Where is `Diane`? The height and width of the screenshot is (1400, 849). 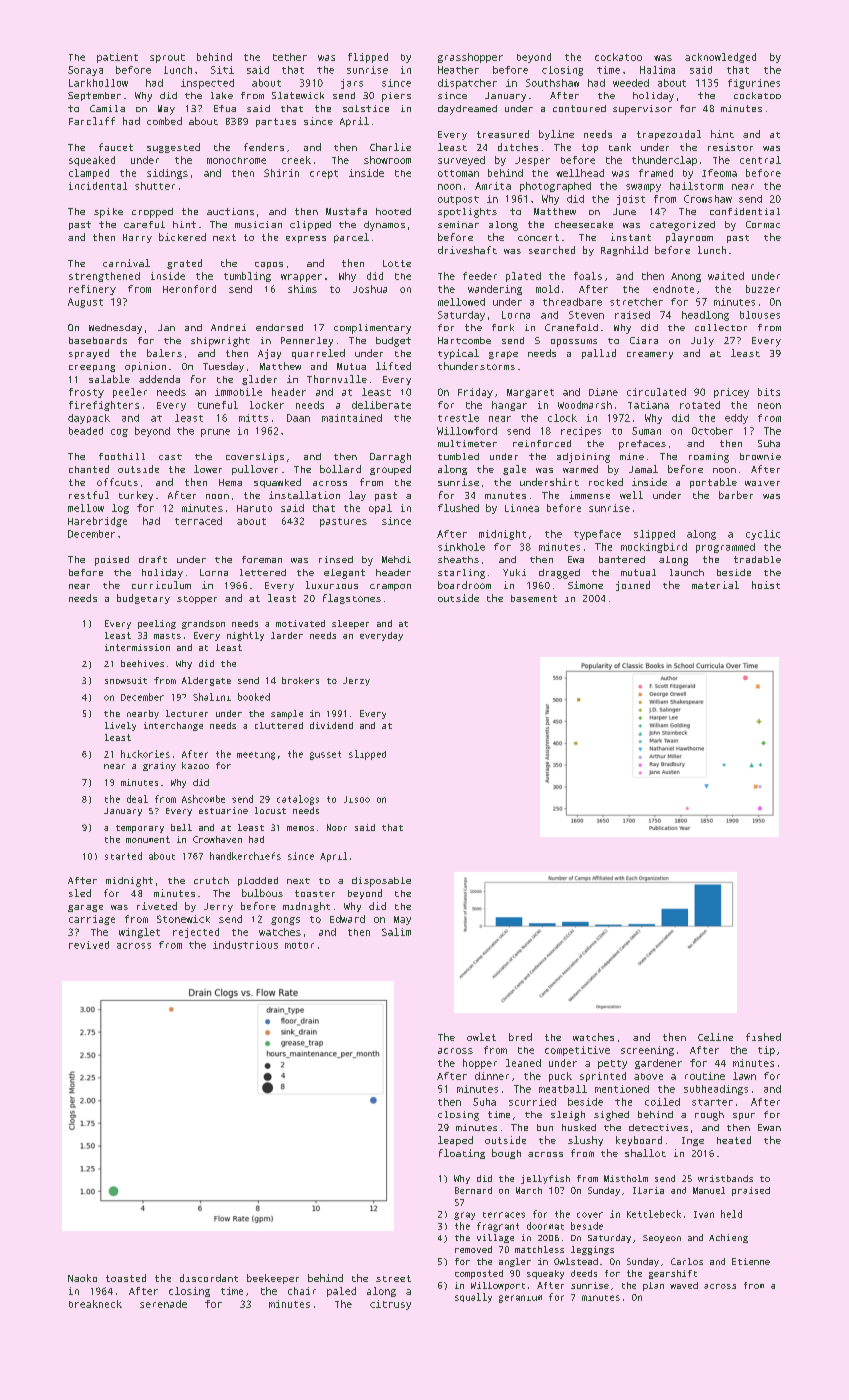
Diane is located at coordinates (603, 392).
